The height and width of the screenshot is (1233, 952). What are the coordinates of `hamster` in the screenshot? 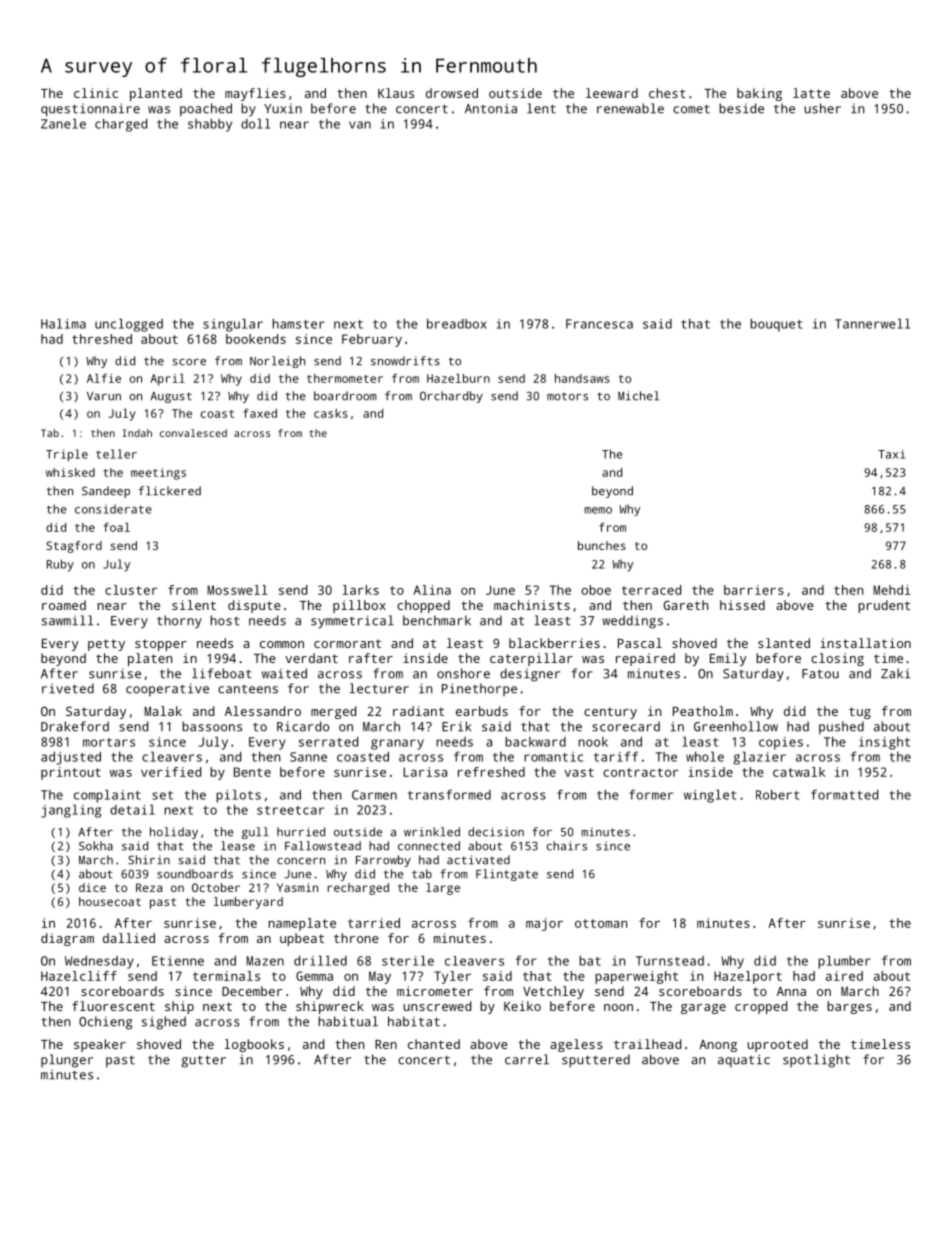 It's located at (298, 324).
